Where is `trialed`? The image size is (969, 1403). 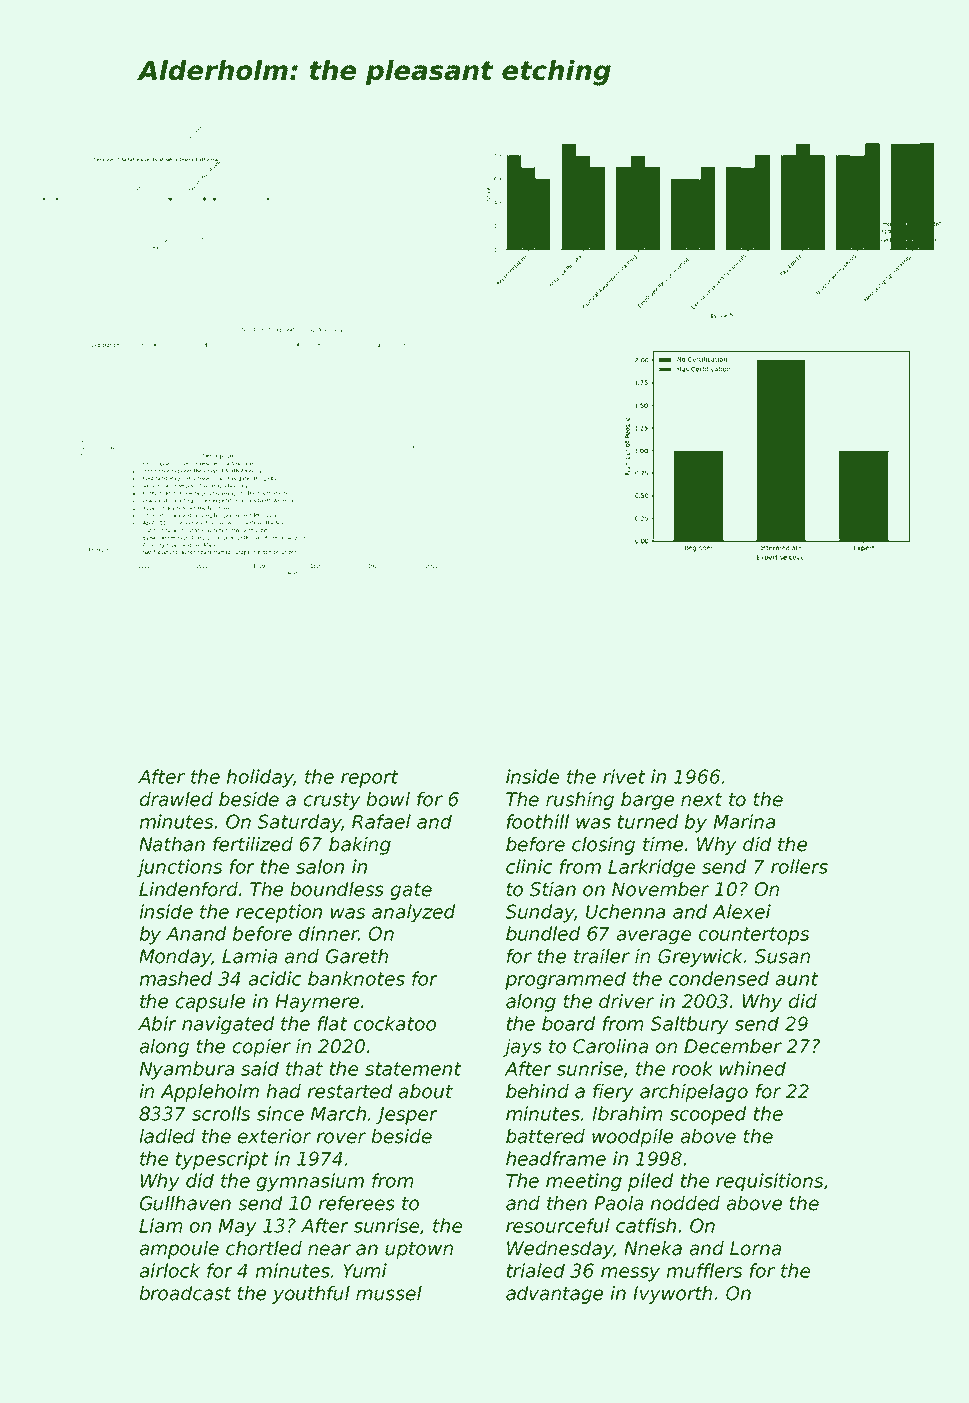 trialed is located at coordinates (535, 1270).
